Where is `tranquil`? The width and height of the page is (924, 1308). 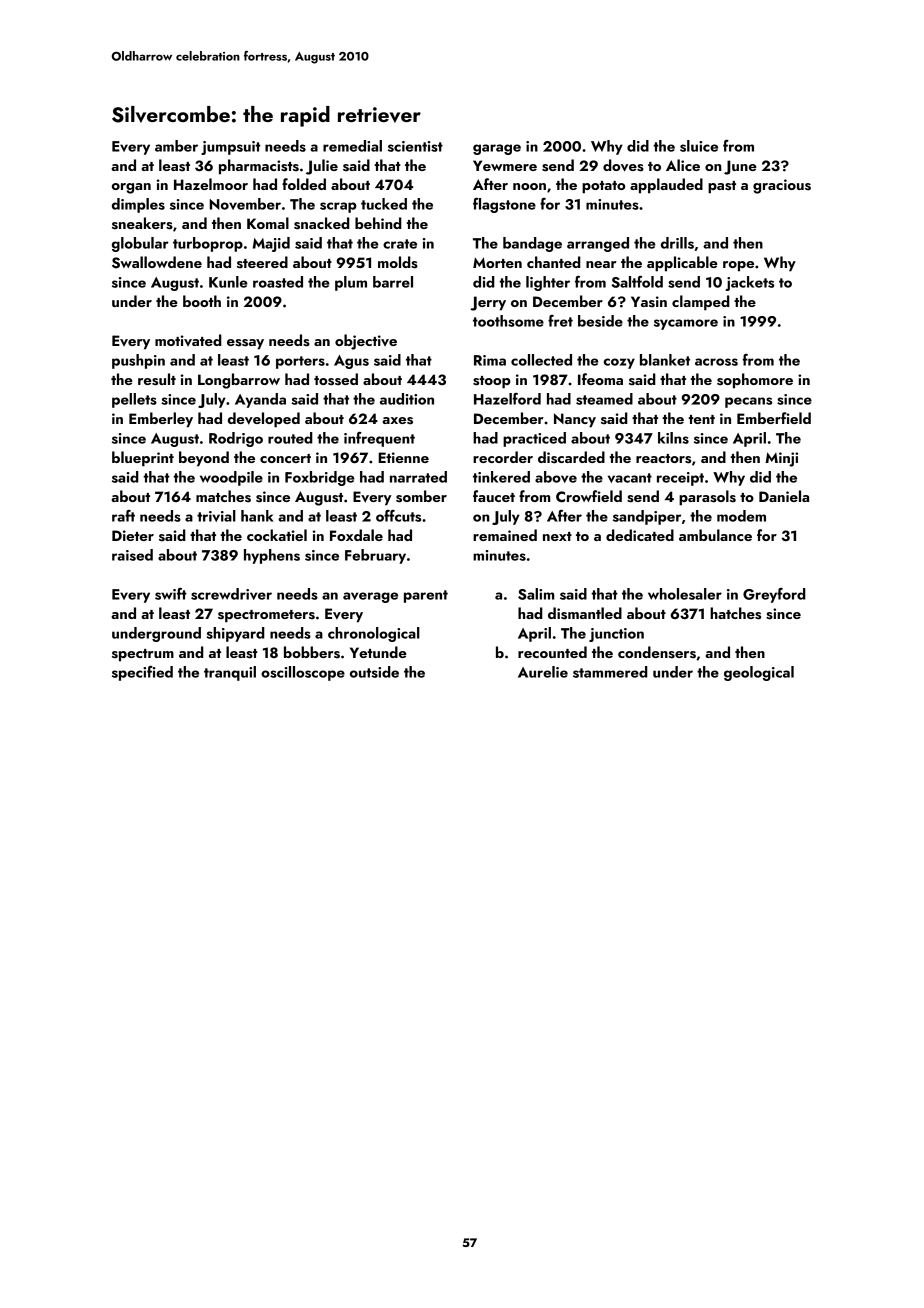 tranquil is located at coordinates (230, 673).
